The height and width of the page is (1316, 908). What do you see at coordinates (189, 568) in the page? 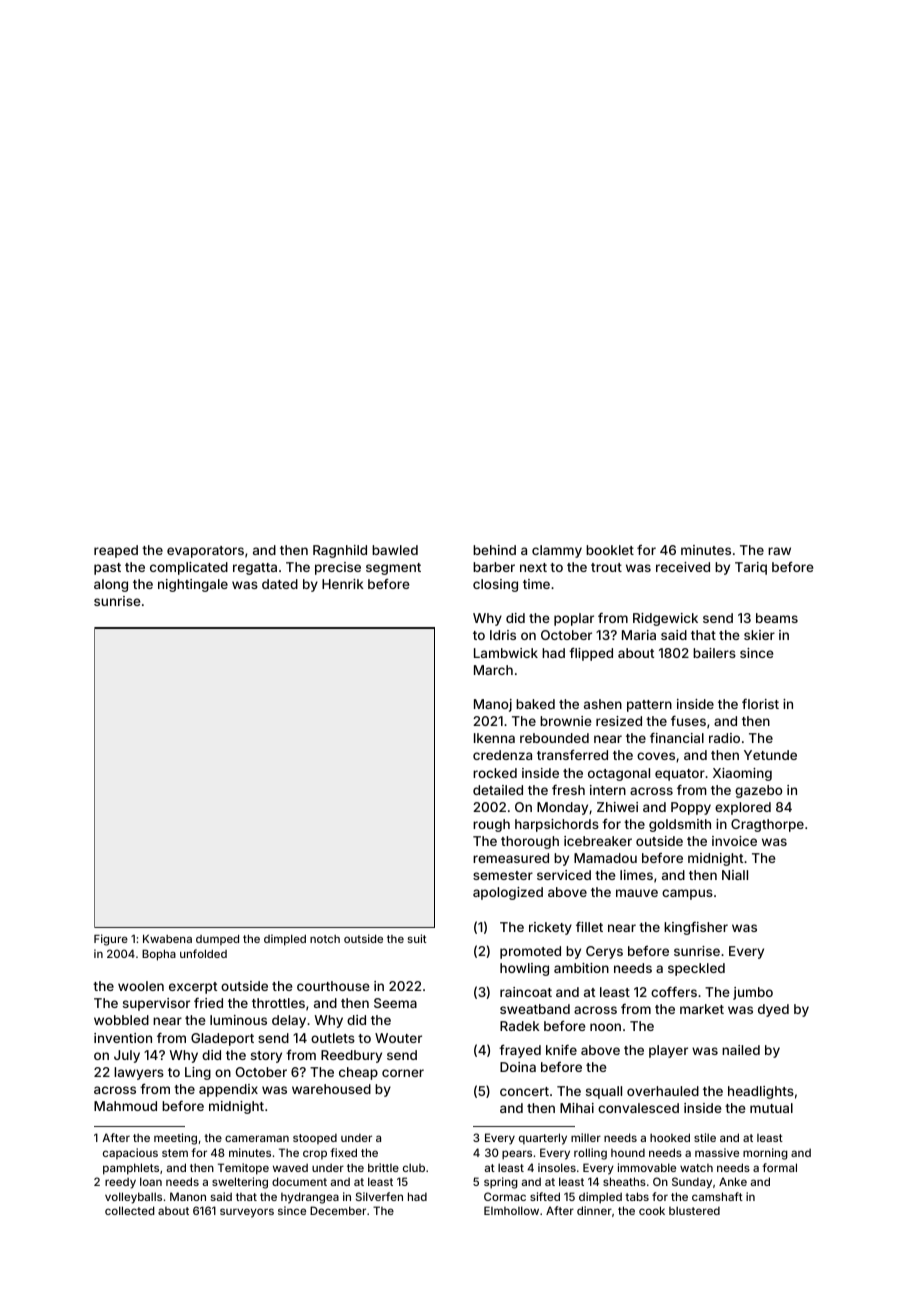
I see `complicated` at bounding box center [189, 568].
